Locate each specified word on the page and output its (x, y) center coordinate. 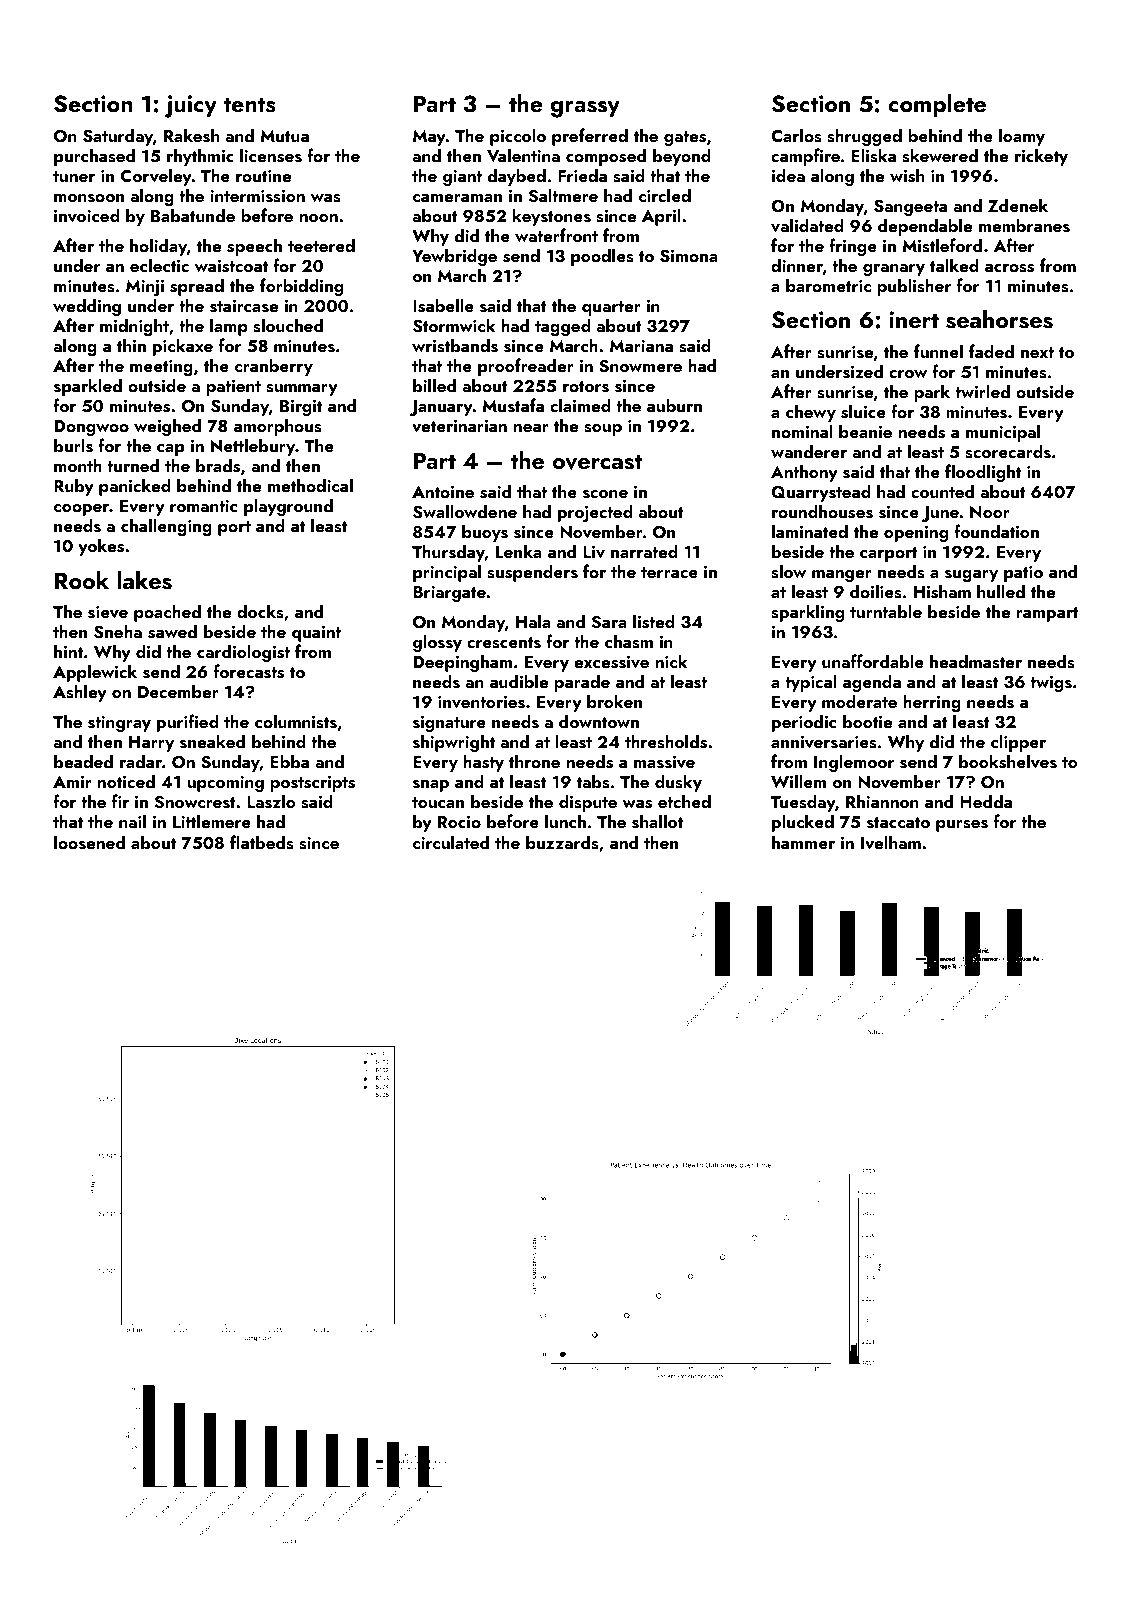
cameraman (457, 198)
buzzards (562, 842)
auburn (674, 405)
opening (916, 534)
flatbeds (262, 842)
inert (914, 319)
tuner (74, 176)
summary (302, 390)
